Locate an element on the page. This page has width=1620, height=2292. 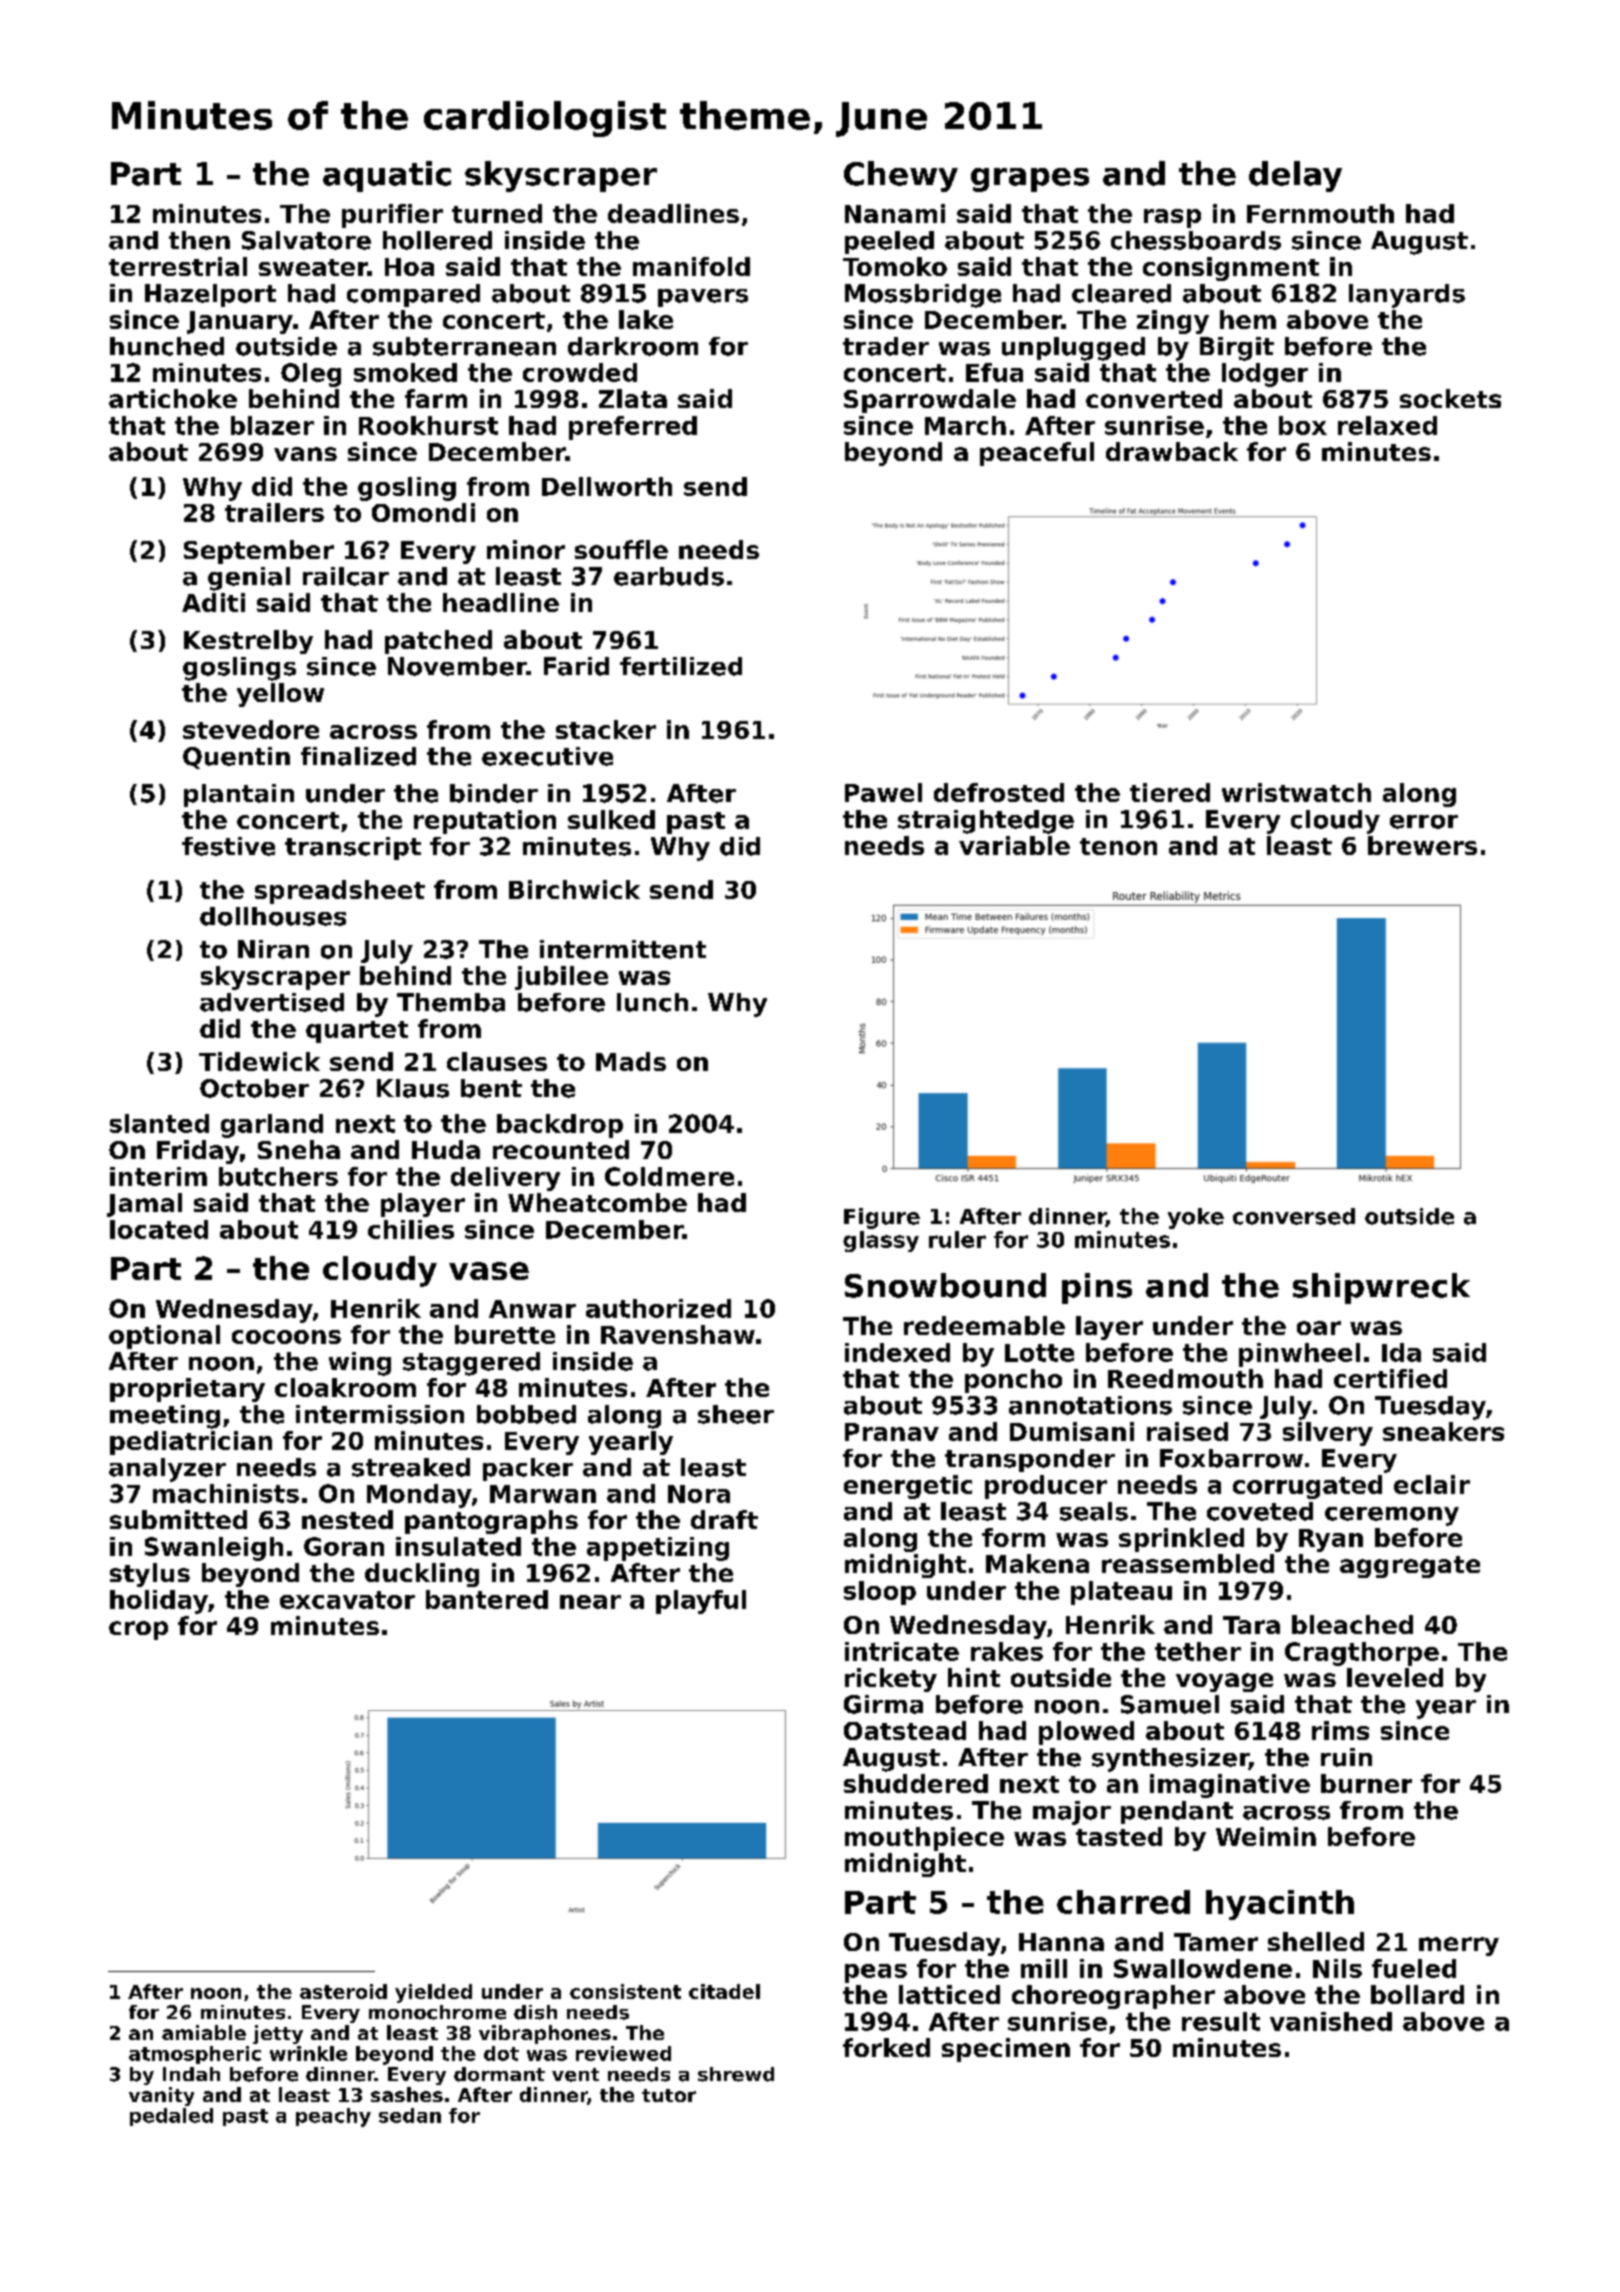
submitted is located at coordinates (178, 1519).
